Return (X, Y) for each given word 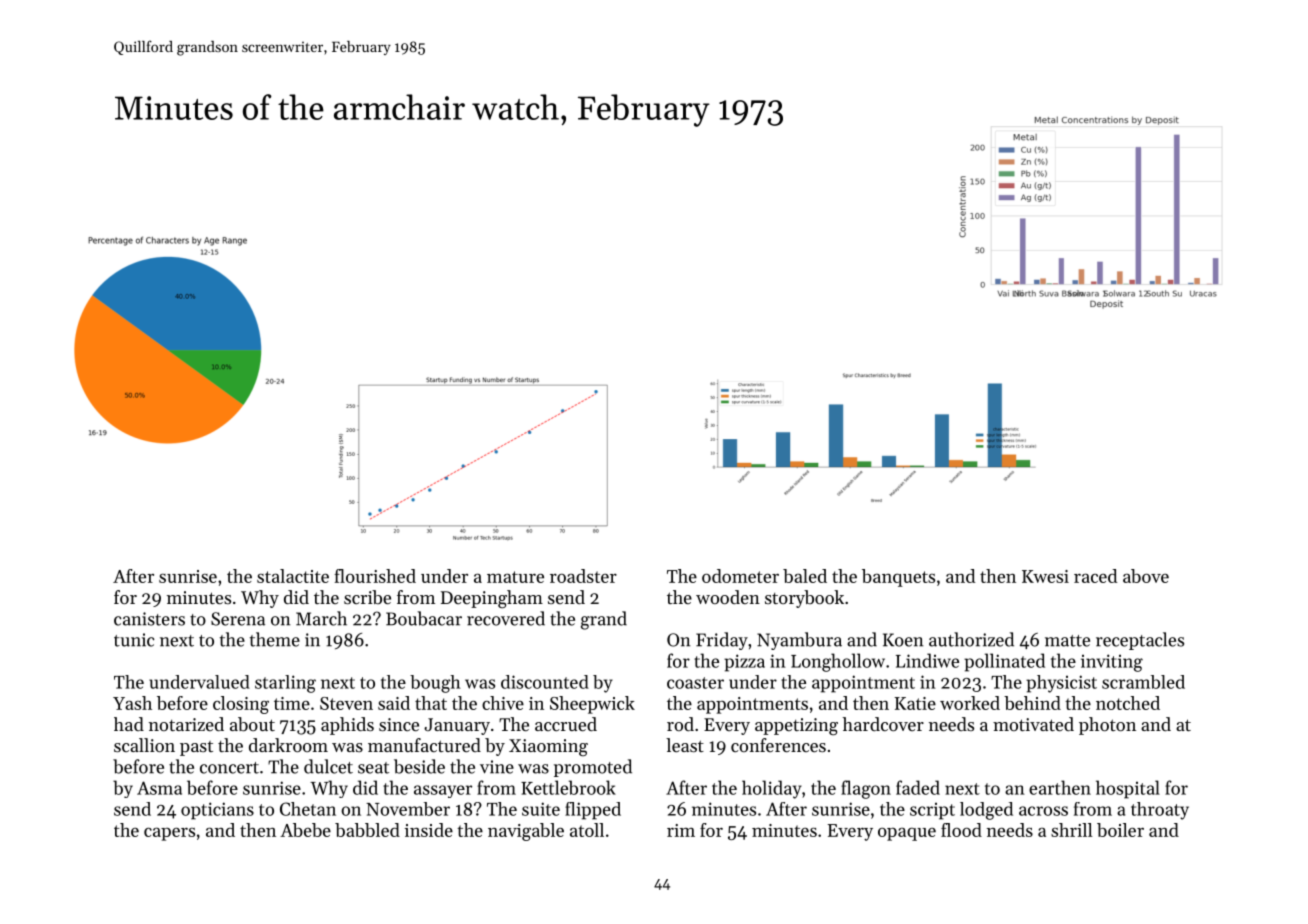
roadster (583, 576)
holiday (772, 789)
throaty (1160, 811)
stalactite (293, 576)
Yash (132, 703)
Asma (159, 788)
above (1146, 576)
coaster (695, 683)
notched (1128, 703)
